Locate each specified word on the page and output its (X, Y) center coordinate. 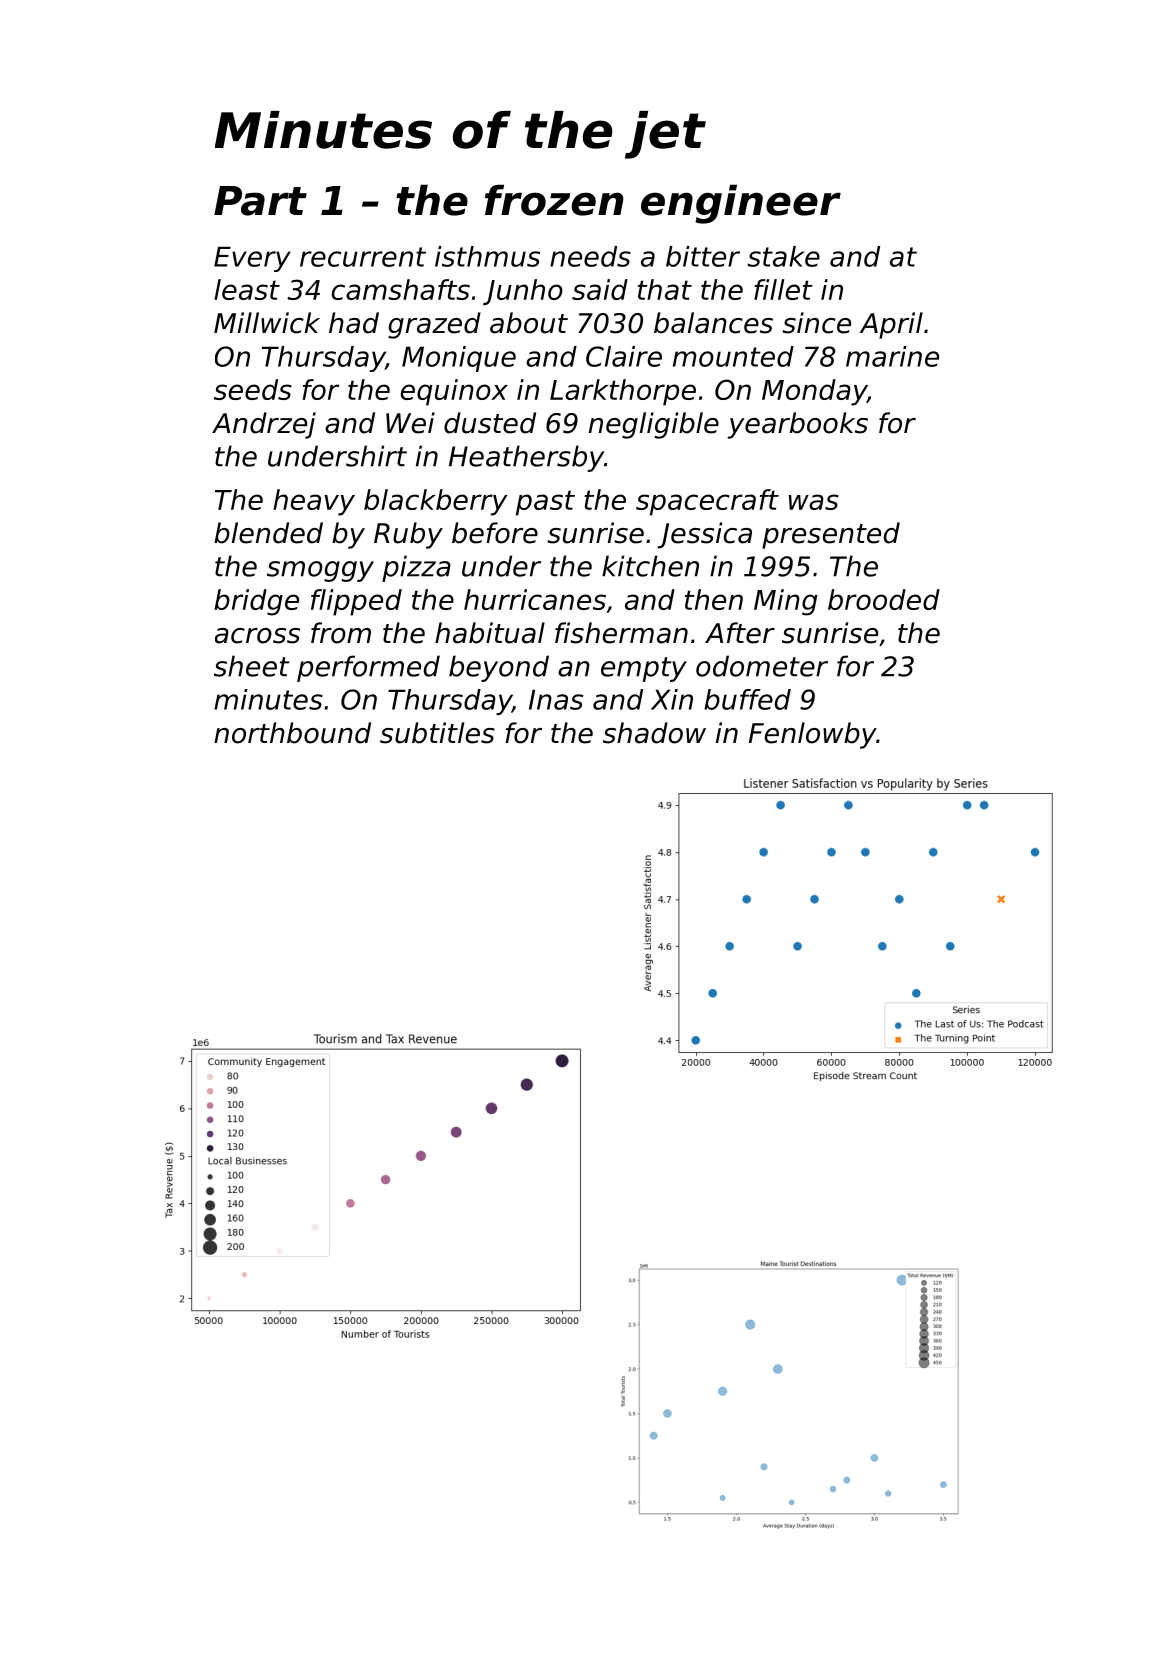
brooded (884, 599)
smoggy (320, 571)
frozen (554, 200)
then (714, 599)
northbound (292, 733)
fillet (783, 289)
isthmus (487, 256)
